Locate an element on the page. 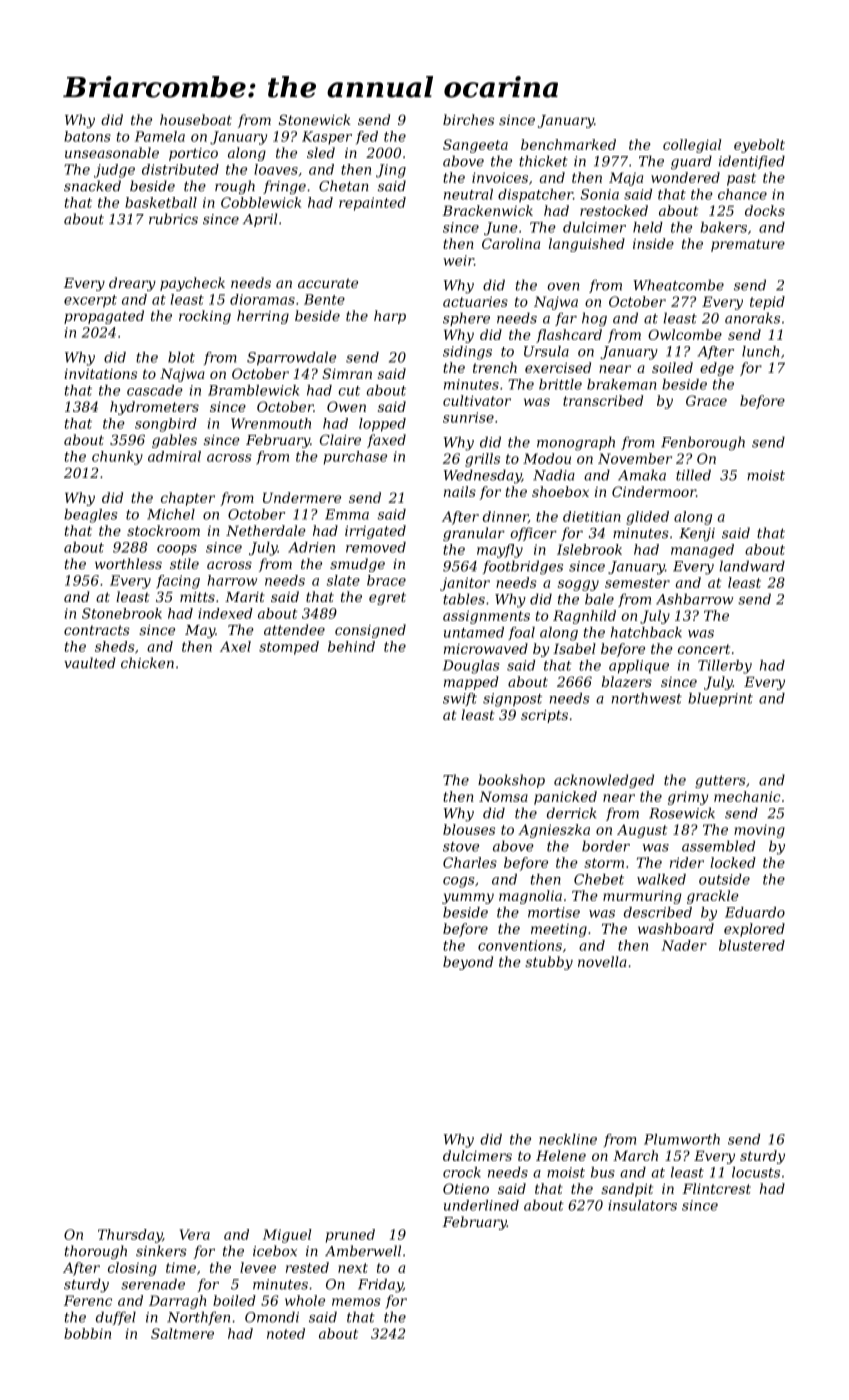  repainted is located at coordinates (372, 204).
